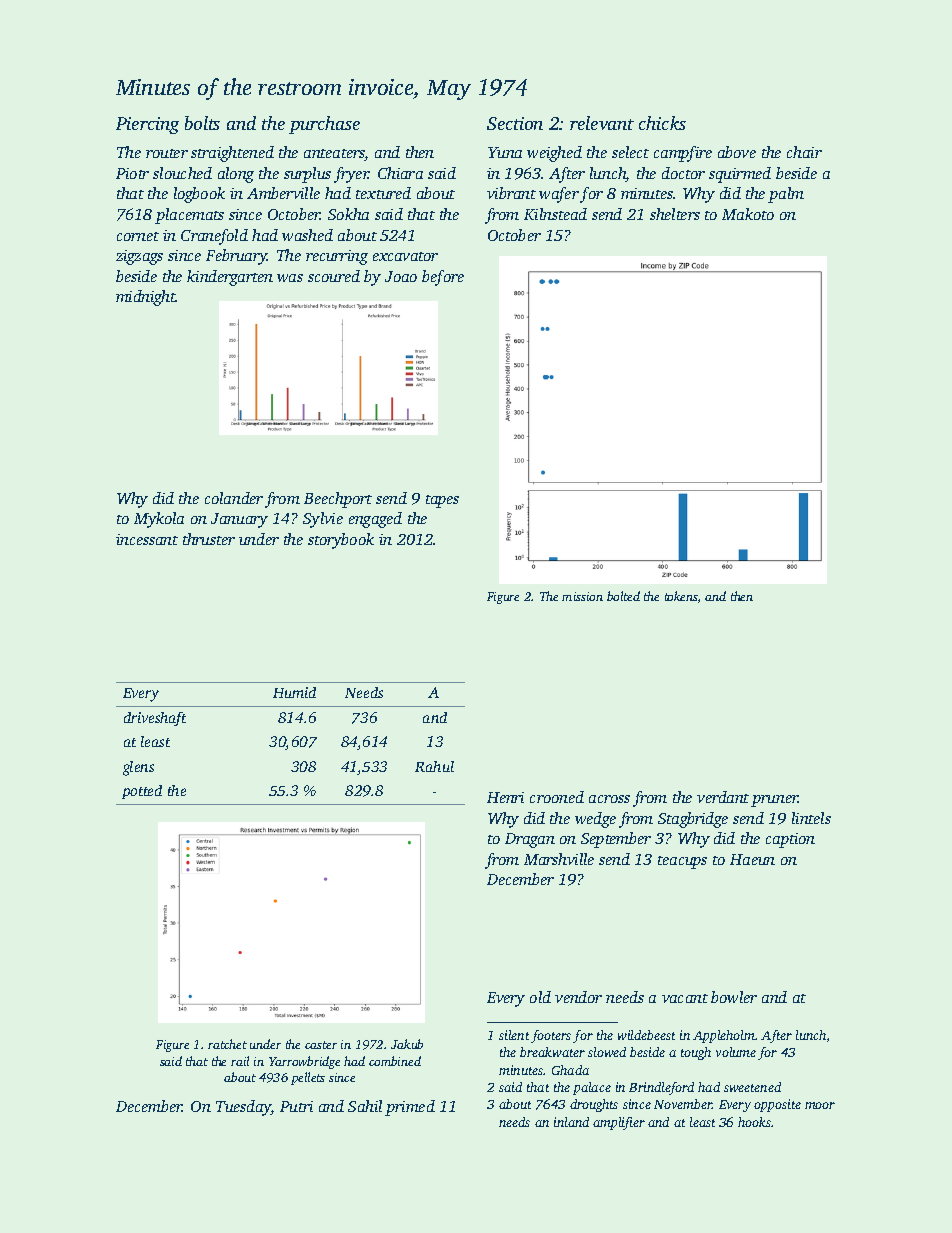  Describe the element at coordinates (410, 1108) in the page. I see `primed` at that location.
